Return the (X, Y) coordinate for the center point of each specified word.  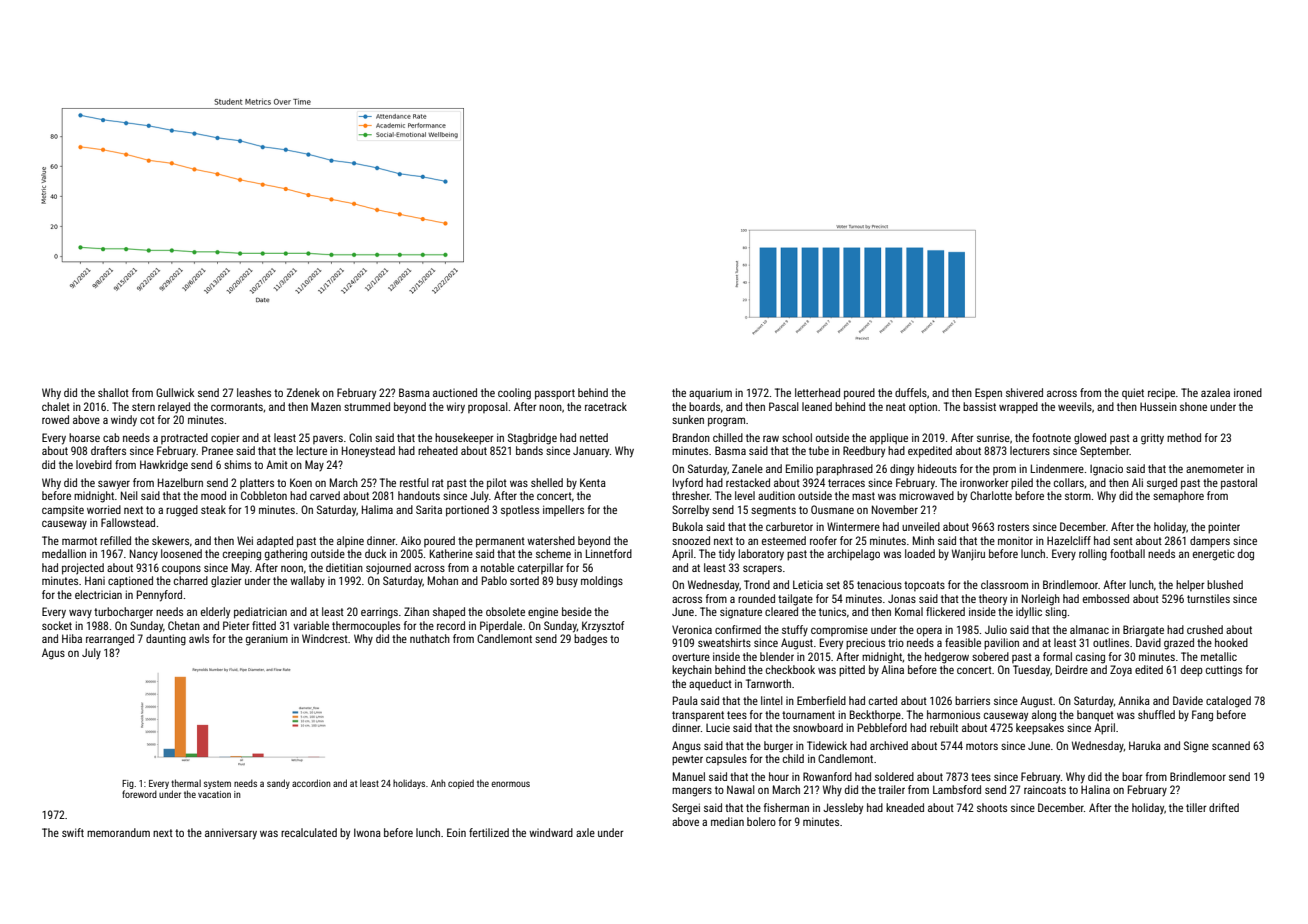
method (1184, 437)
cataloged (1228, 702)
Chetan (184, 625)
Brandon (691, 437)
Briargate (1143, 631)
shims (237, 464)
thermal (186, 783)
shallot (113, 392)
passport (555, 394)
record (451, 625)
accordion (311, 783)
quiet (1133, 394)
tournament (808, 715)
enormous (510, 784)
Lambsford (957, 789)
